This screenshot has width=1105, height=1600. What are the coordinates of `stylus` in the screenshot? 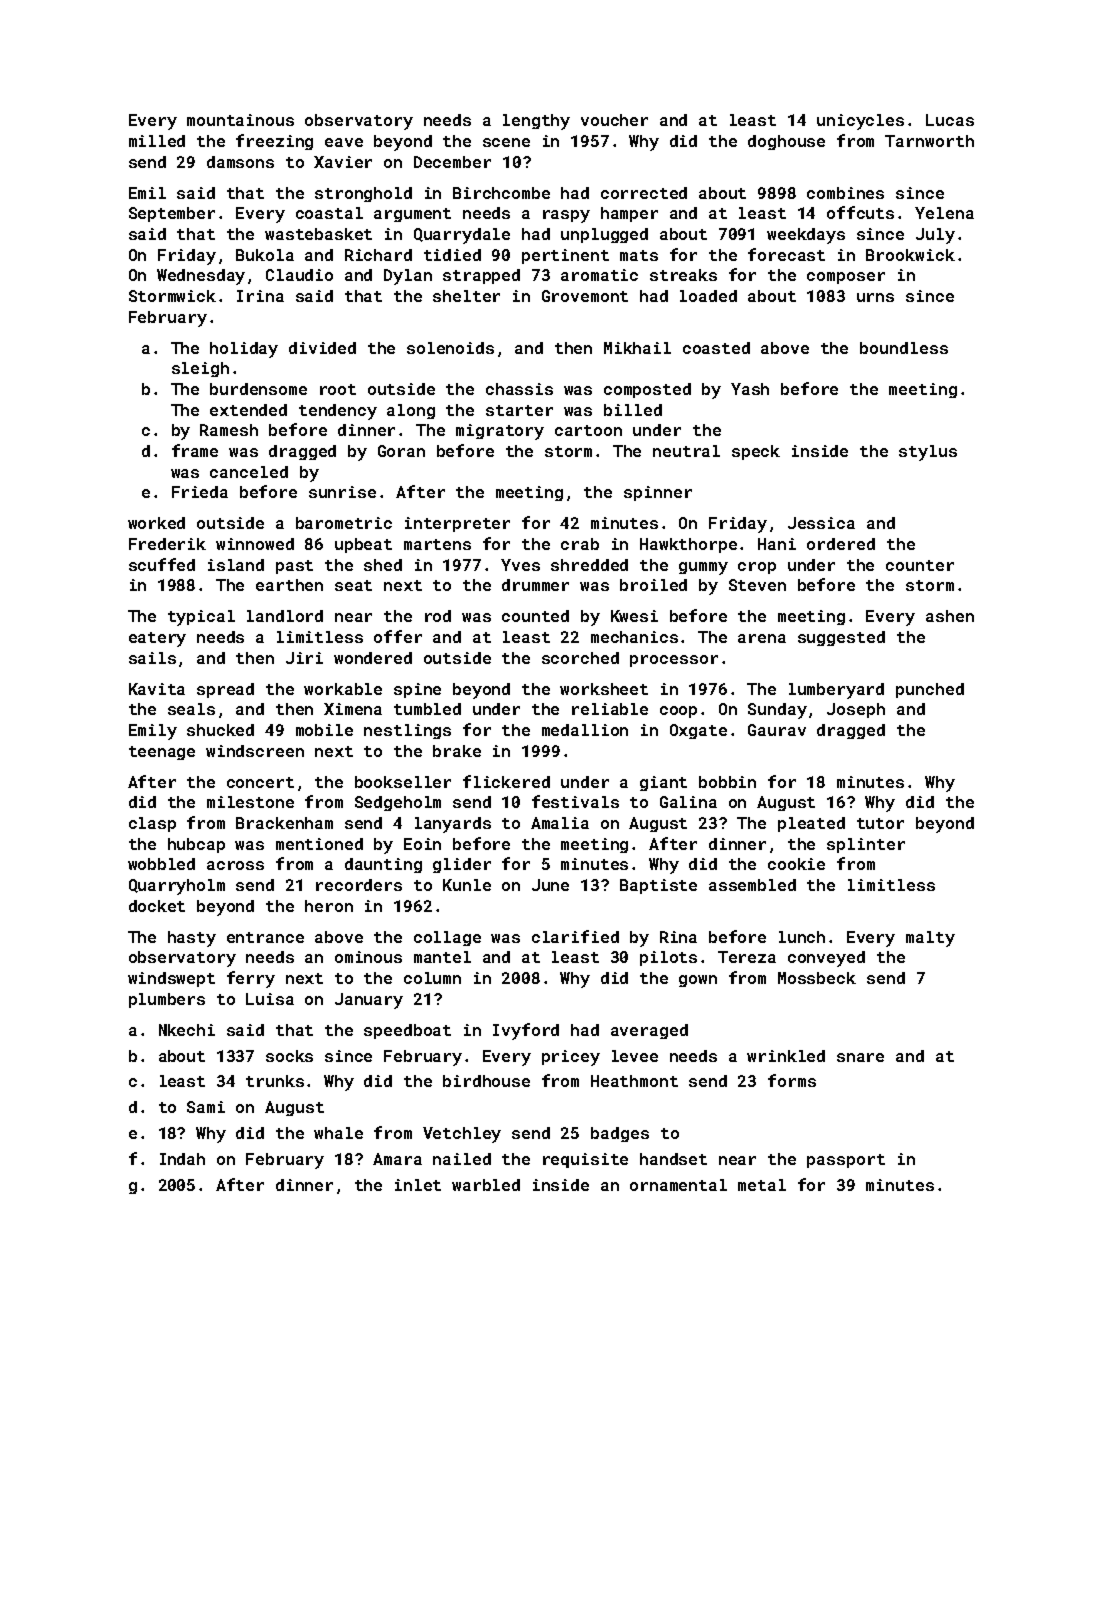 It's located at (928, 453).
